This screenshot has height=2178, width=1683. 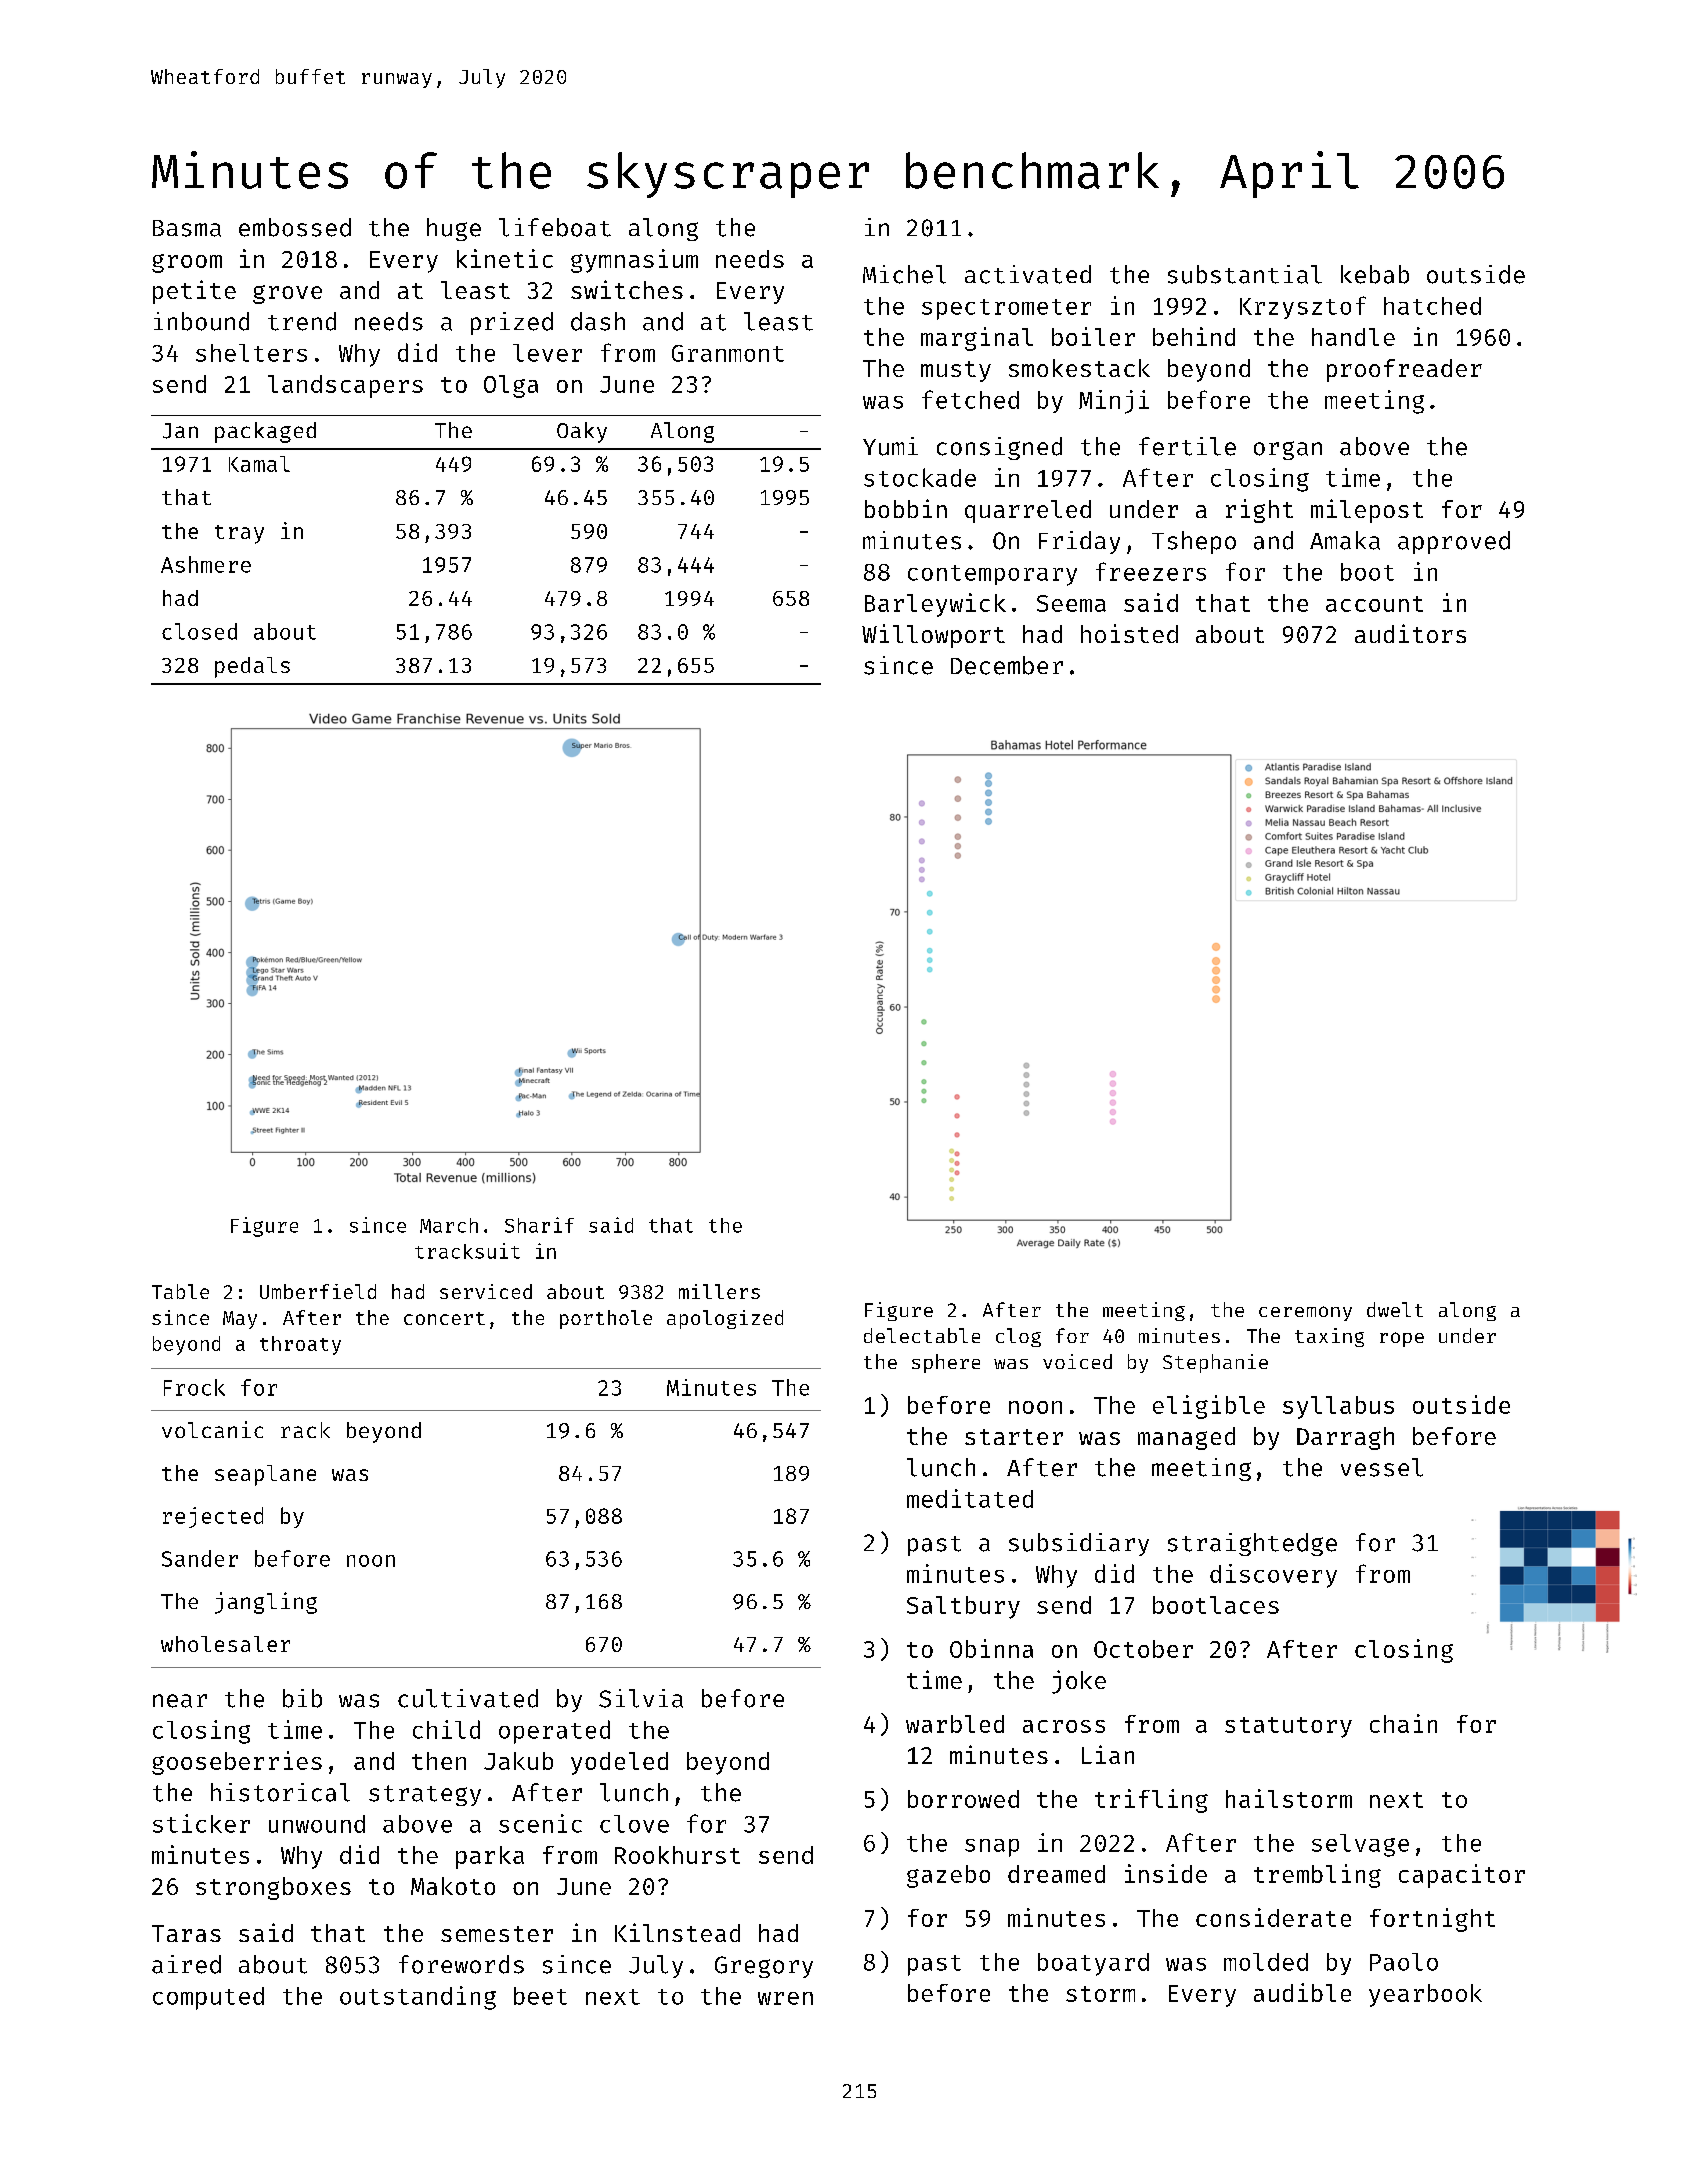 What do you see at coordinates (1018, 1337) in the screenshot?
I see `clog` at bounding box center [1018, 1337].
